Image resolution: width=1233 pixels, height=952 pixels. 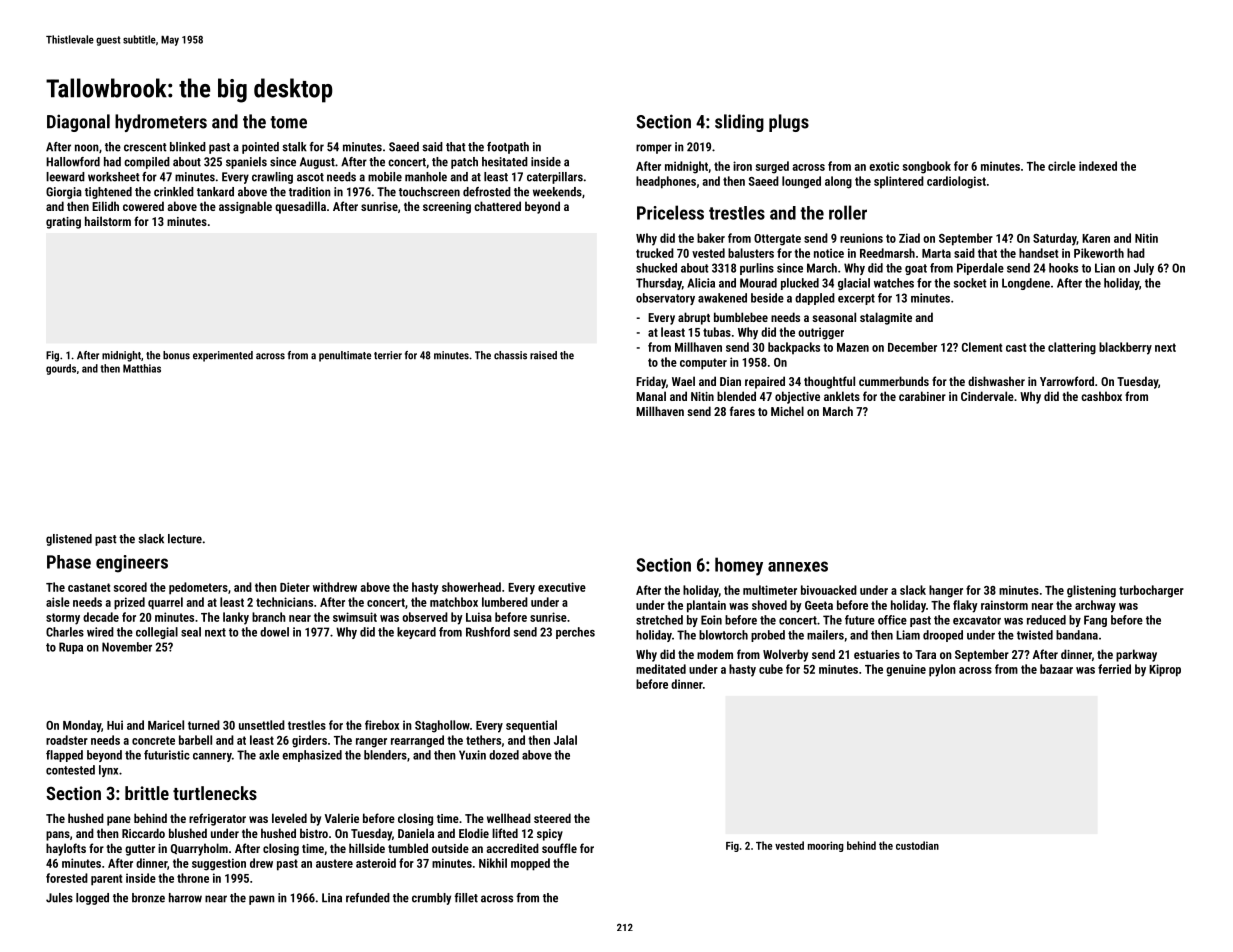 I want to click on chassis, so click(x=510, y=355).
